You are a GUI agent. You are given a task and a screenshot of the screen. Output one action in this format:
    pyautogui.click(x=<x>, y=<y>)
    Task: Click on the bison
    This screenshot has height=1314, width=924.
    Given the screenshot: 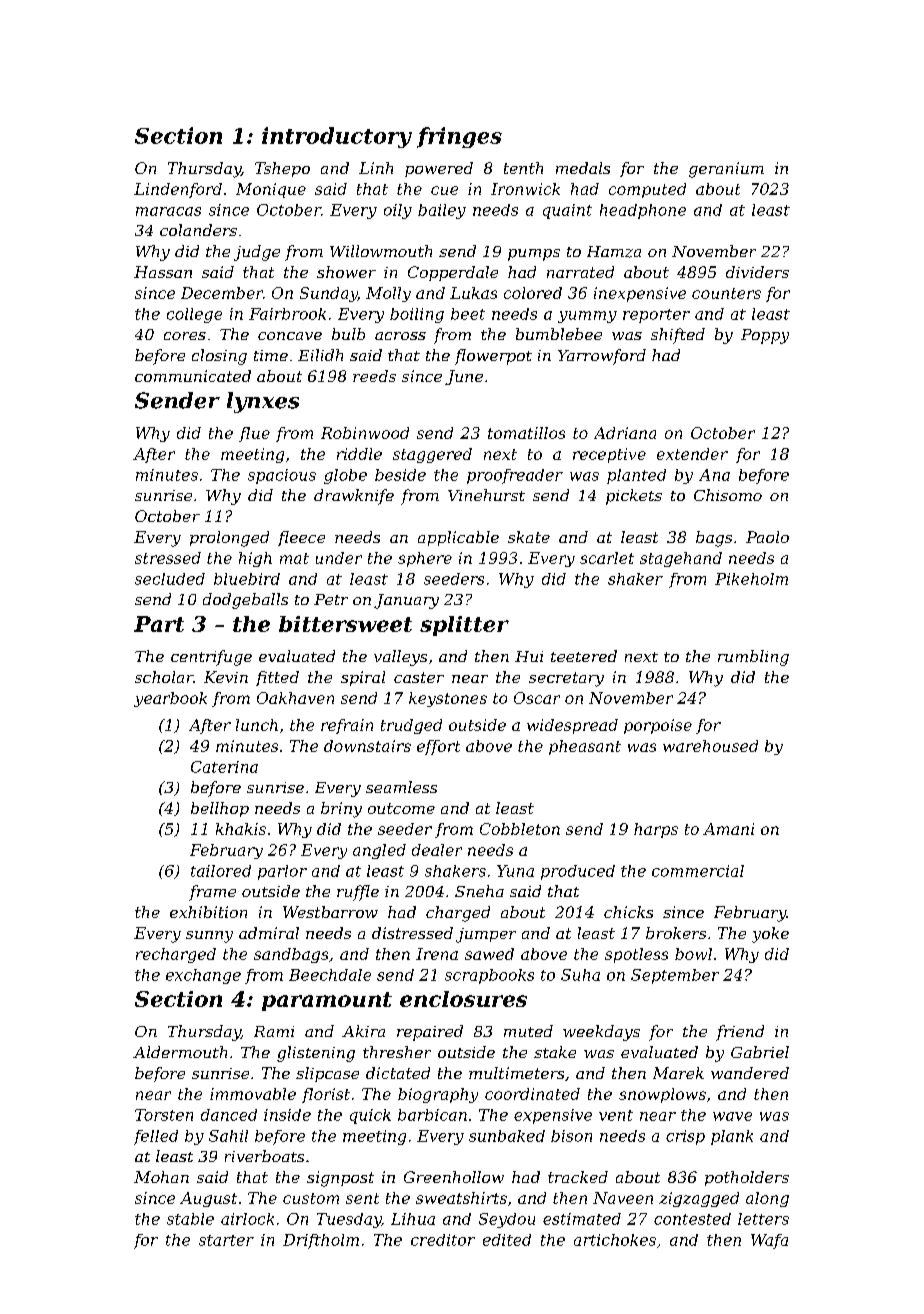 What is the action you would take?
    pyautogui.click(x=571, y=1136)
